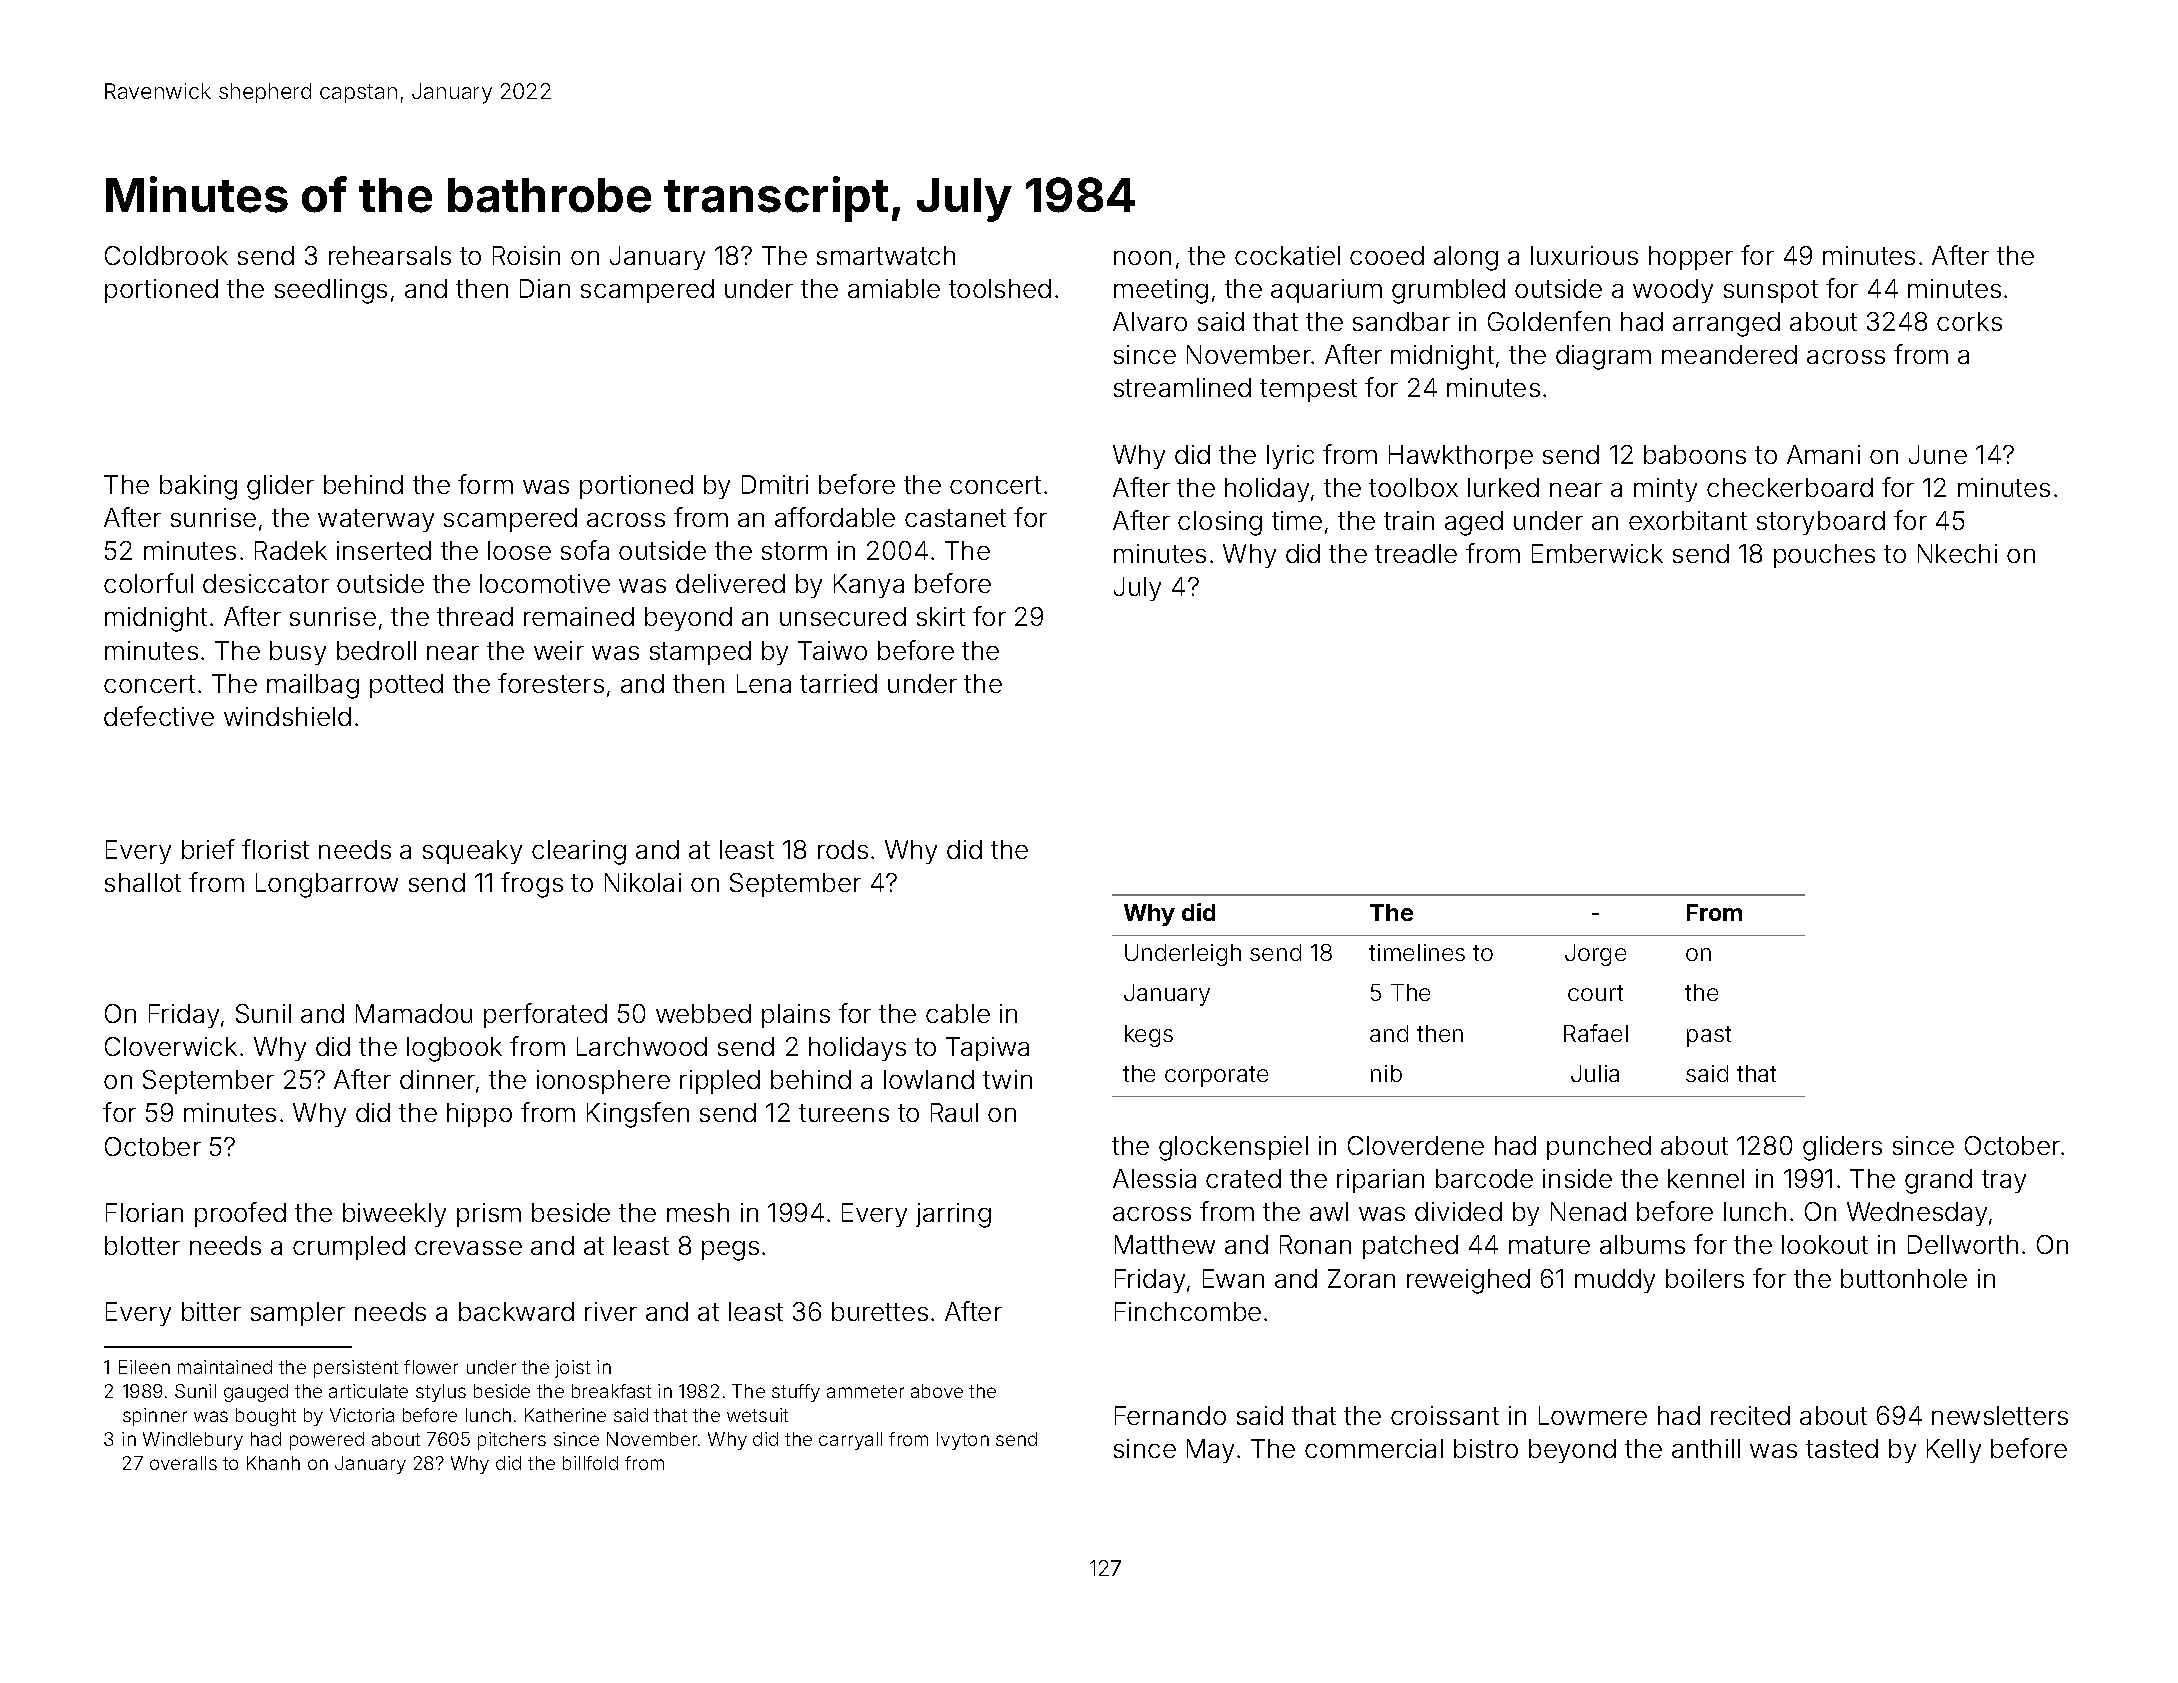 This image has width=2178, height=1683. I want to click on skirt, so click(941, 616).
